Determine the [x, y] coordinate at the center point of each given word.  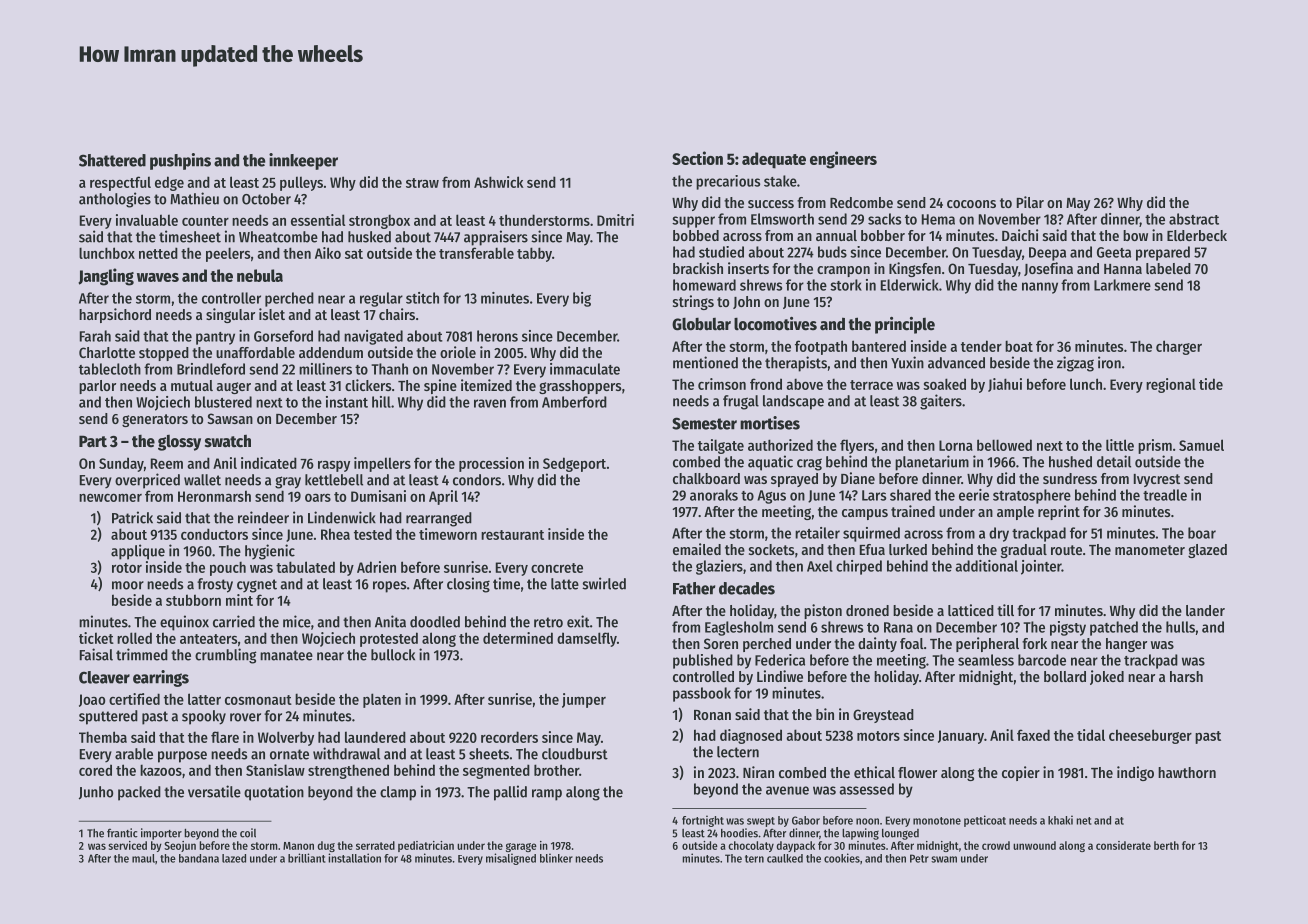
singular [230, 315]
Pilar [1030, 202]
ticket [96, 638]
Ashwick [498, 182]
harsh [1186, 676]
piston [823, 611]
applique [138, 552]
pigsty [1068, 628]
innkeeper [303, 161]
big [582, 299]
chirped [859, 567]
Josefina [1048, 269]
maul [143, 858]
